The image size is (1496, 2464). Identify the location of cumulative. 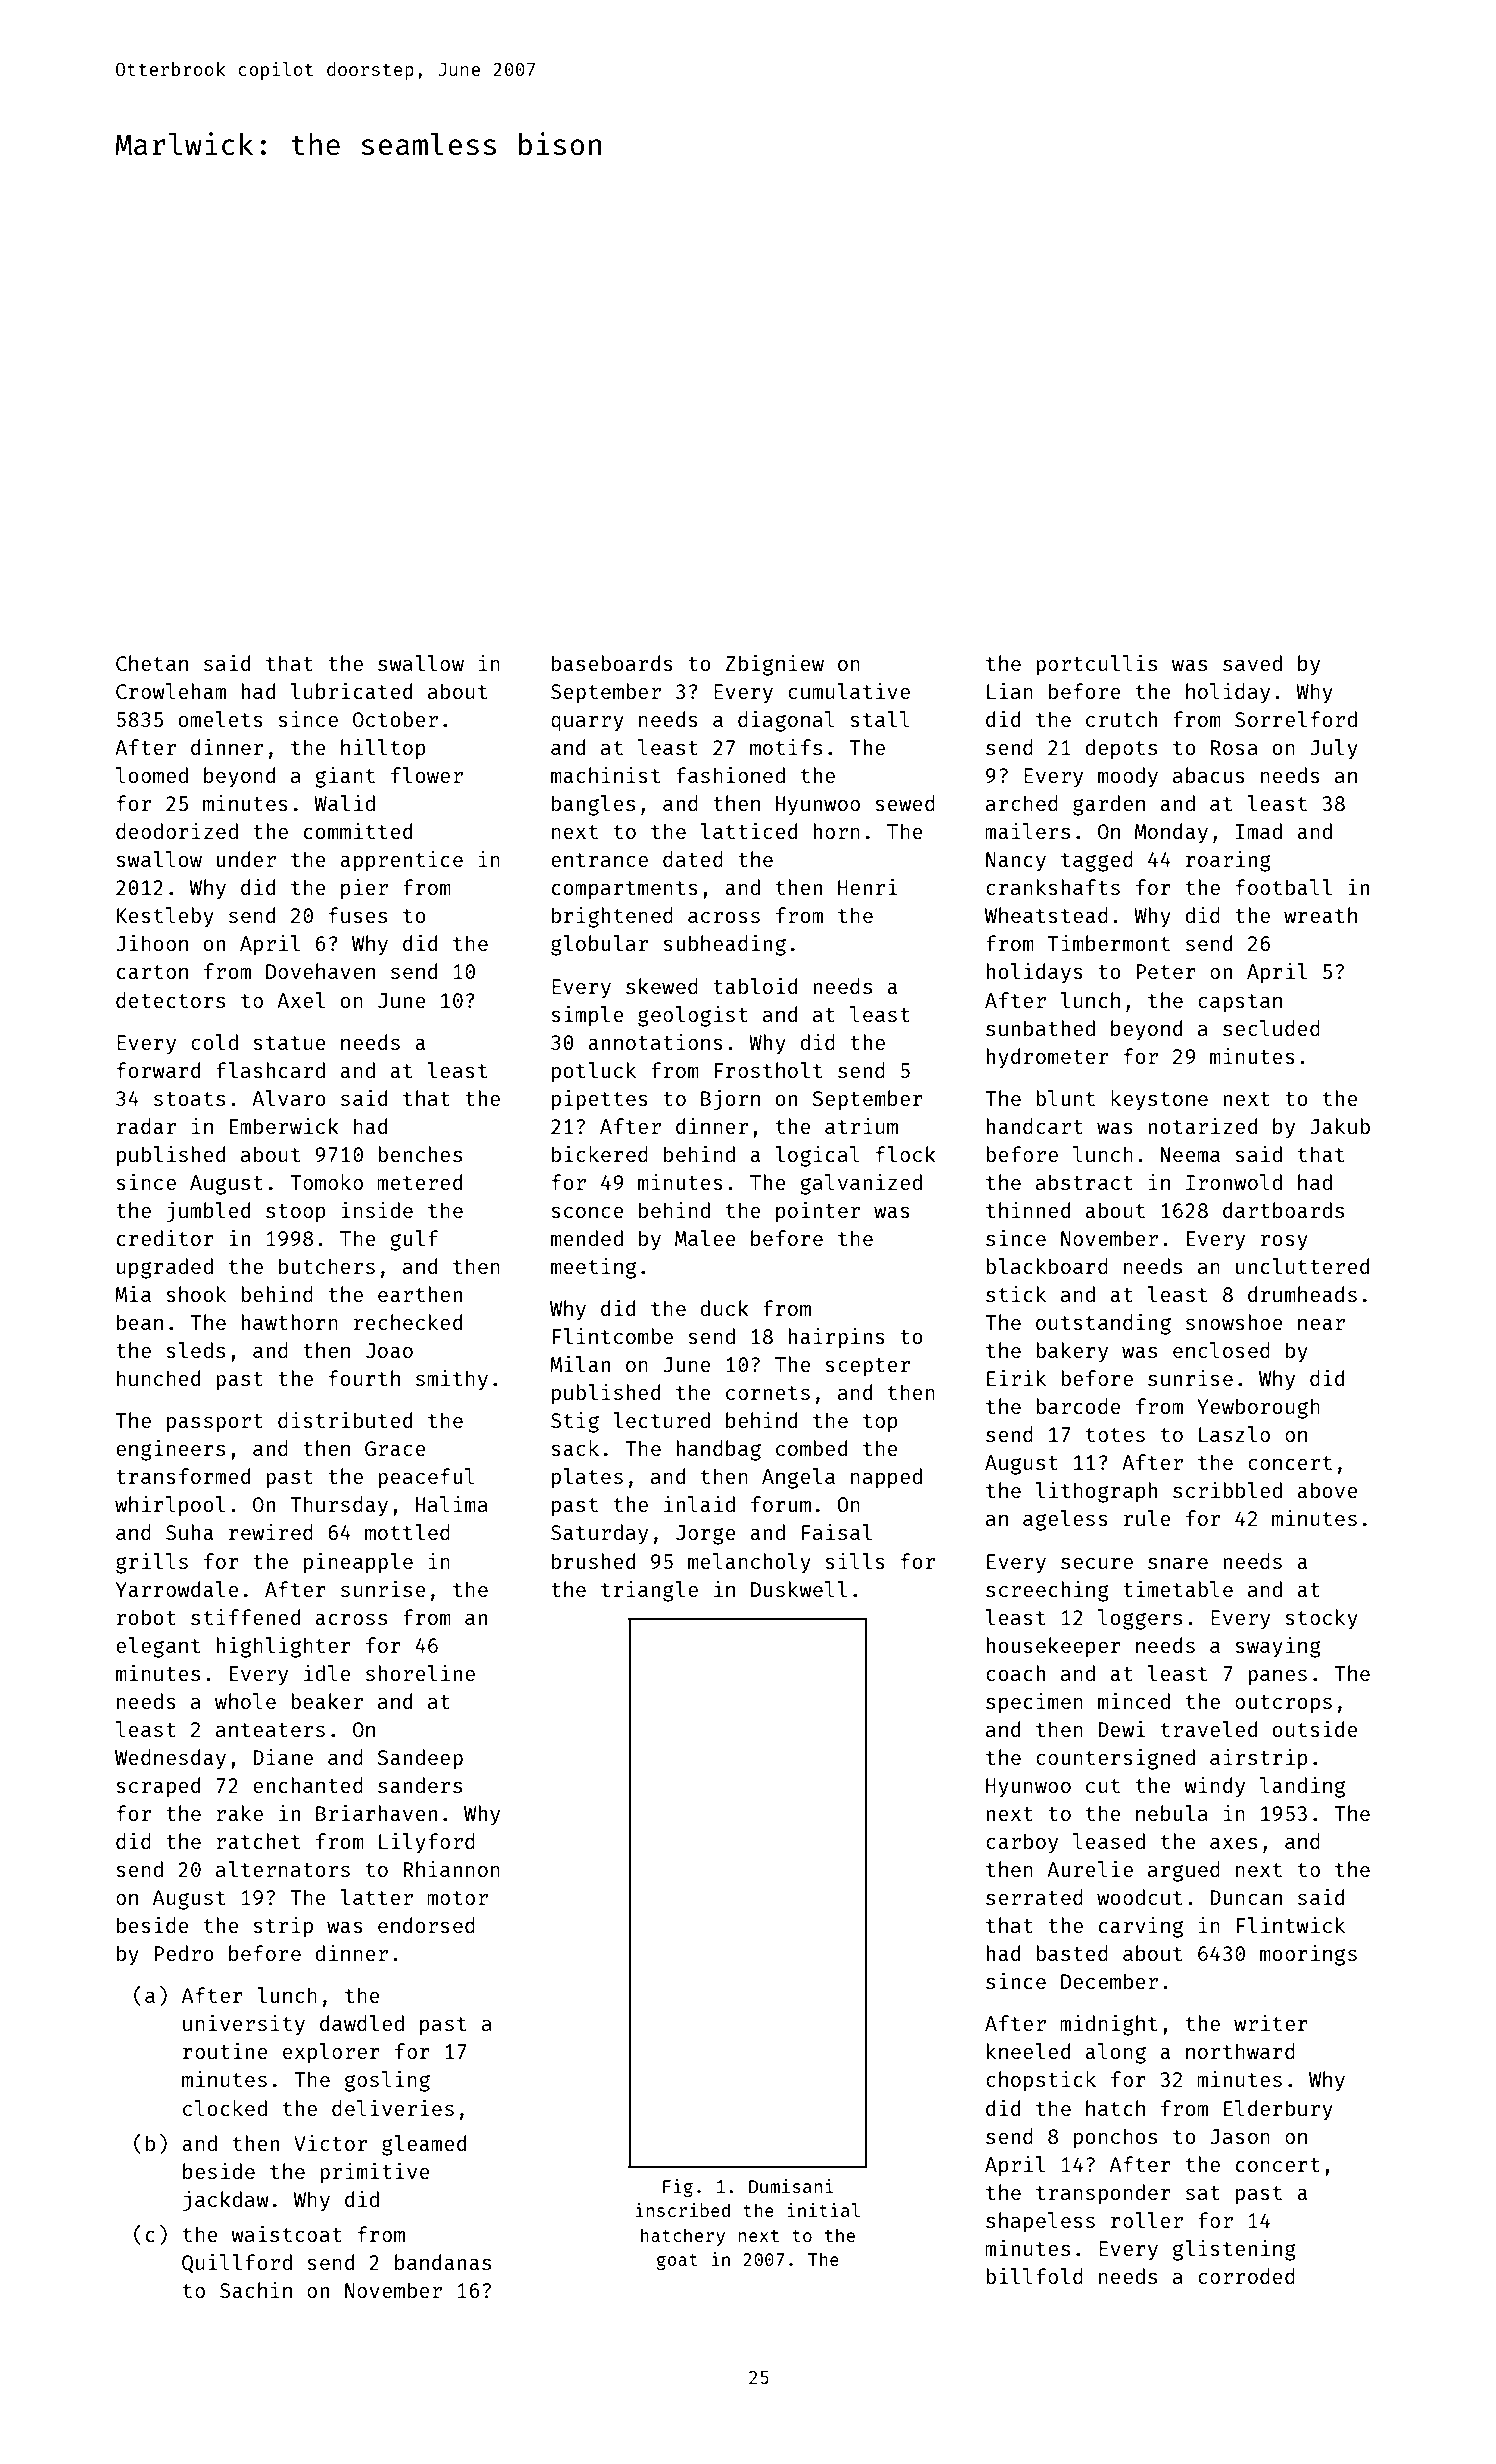
(849, 691).
